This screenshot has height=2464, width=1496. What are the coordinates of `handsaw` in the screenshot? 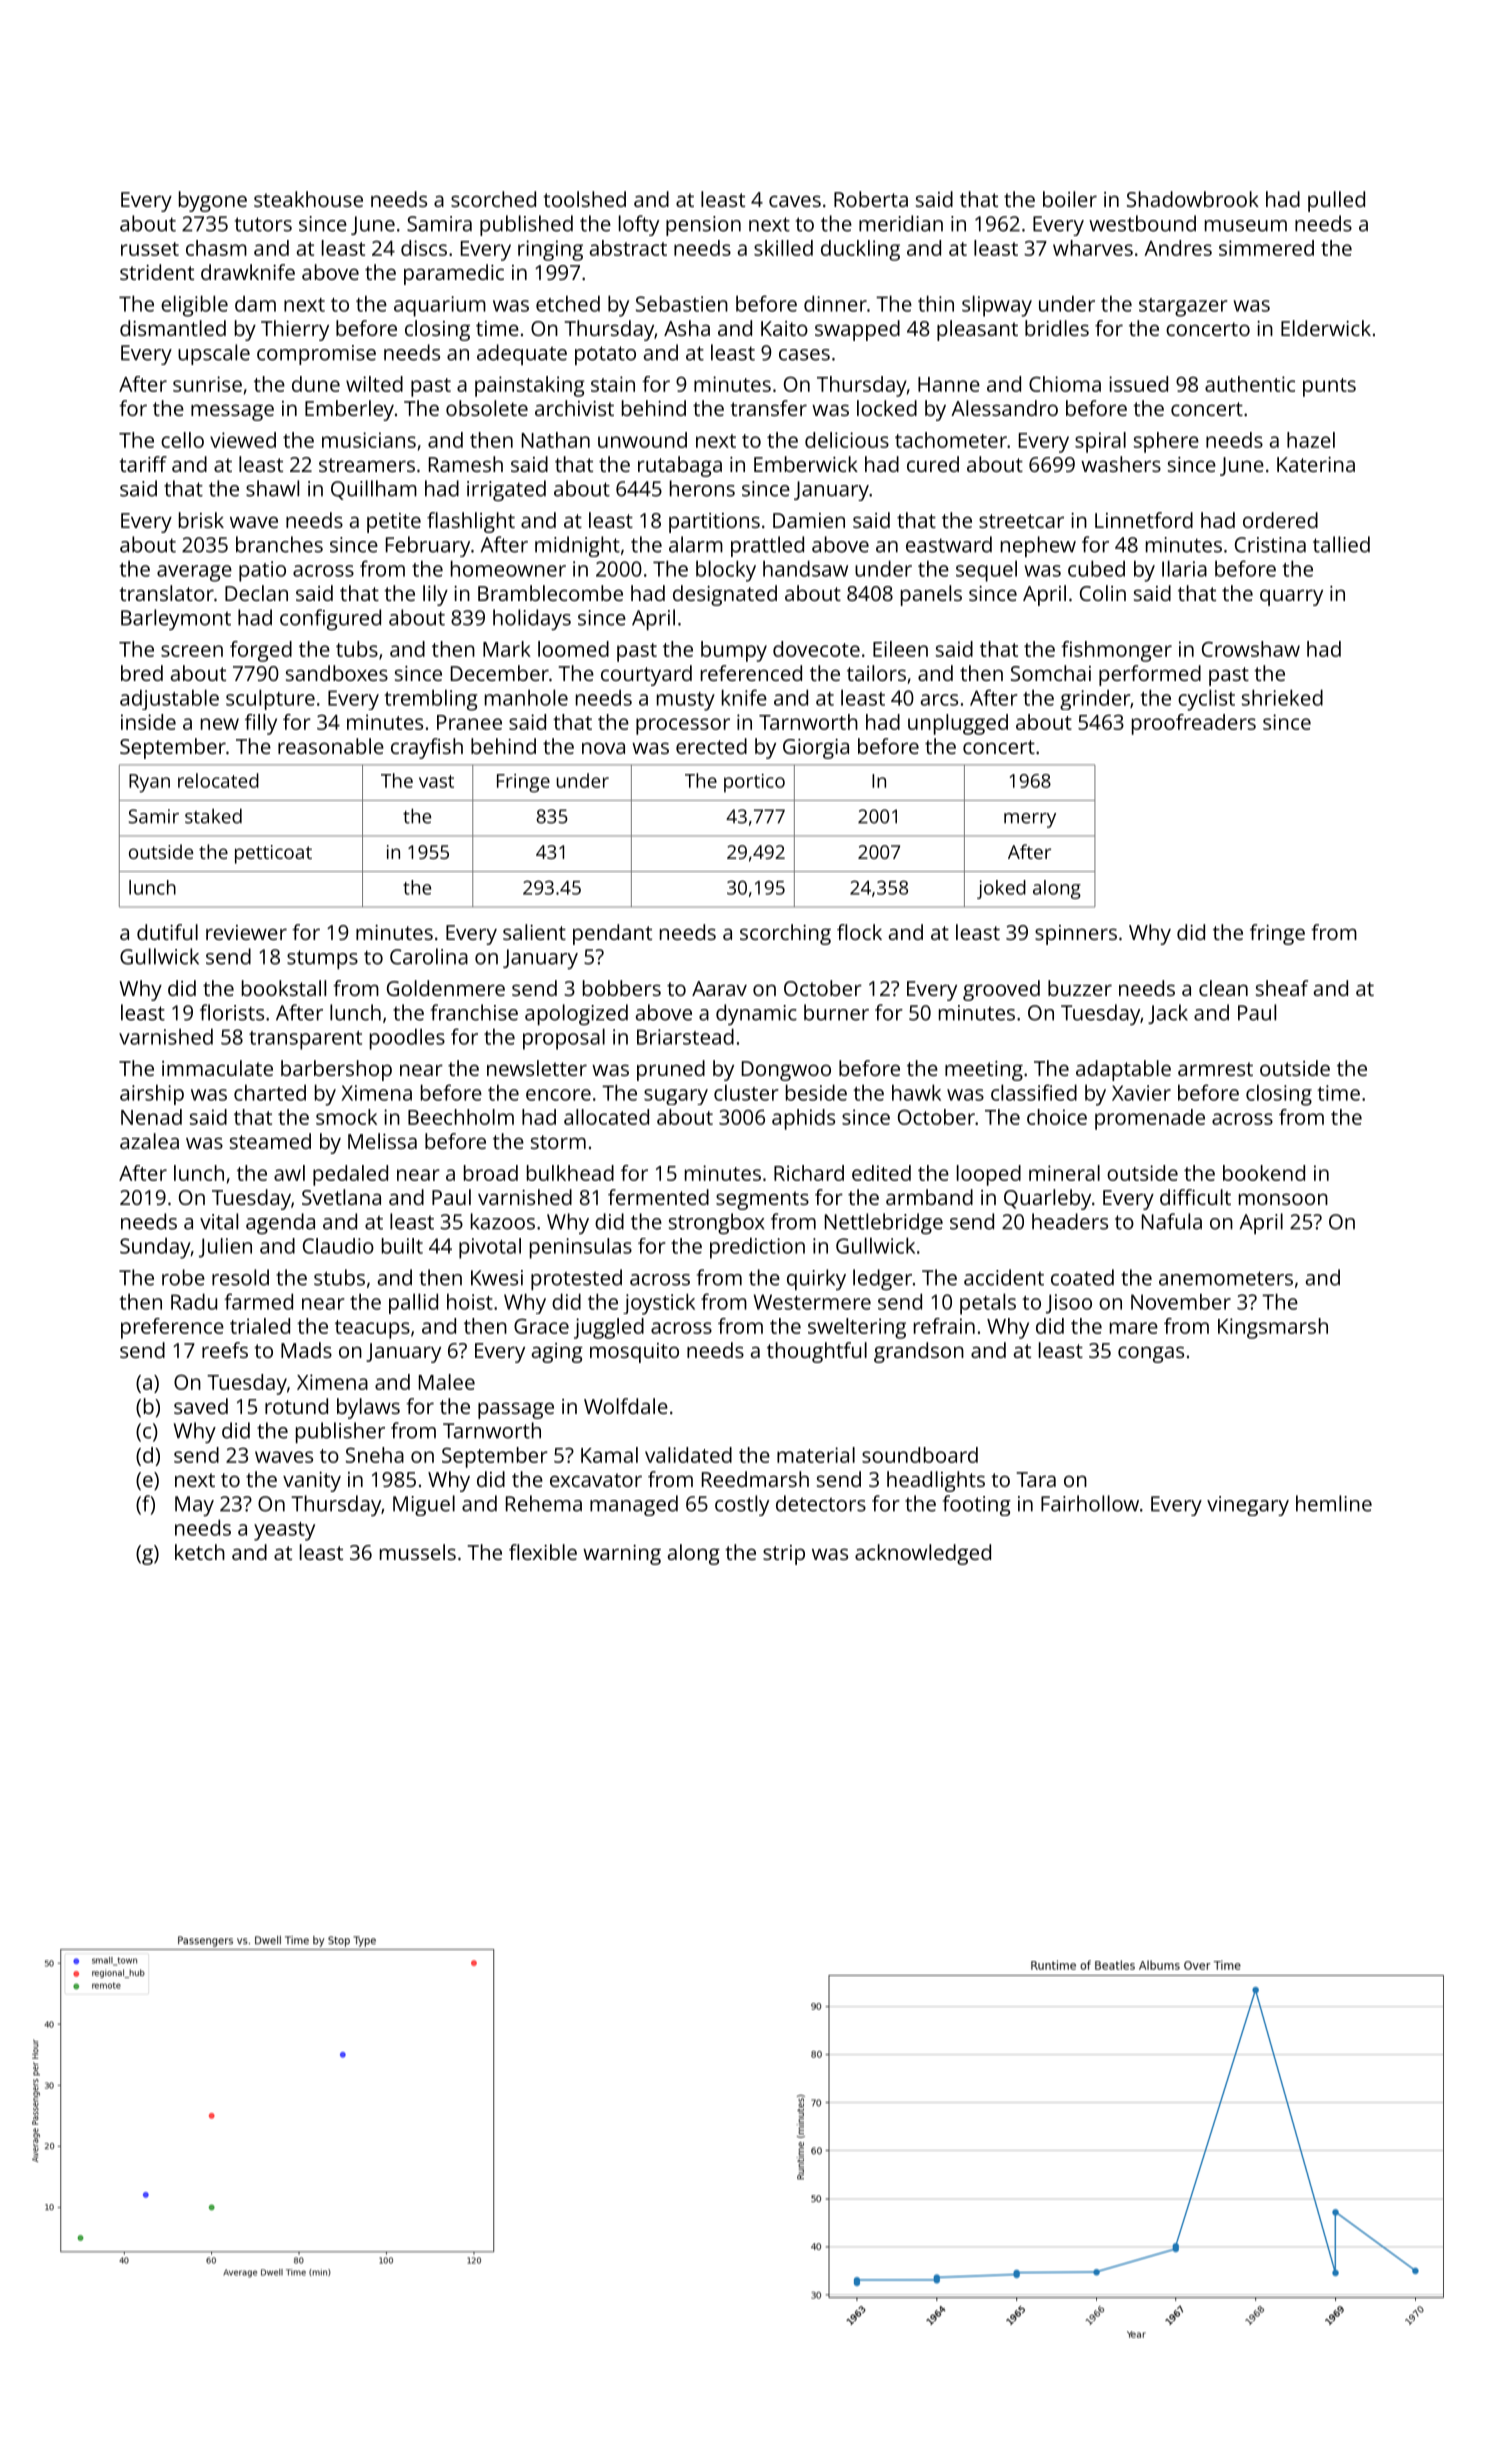 It's located at (805, 568).
